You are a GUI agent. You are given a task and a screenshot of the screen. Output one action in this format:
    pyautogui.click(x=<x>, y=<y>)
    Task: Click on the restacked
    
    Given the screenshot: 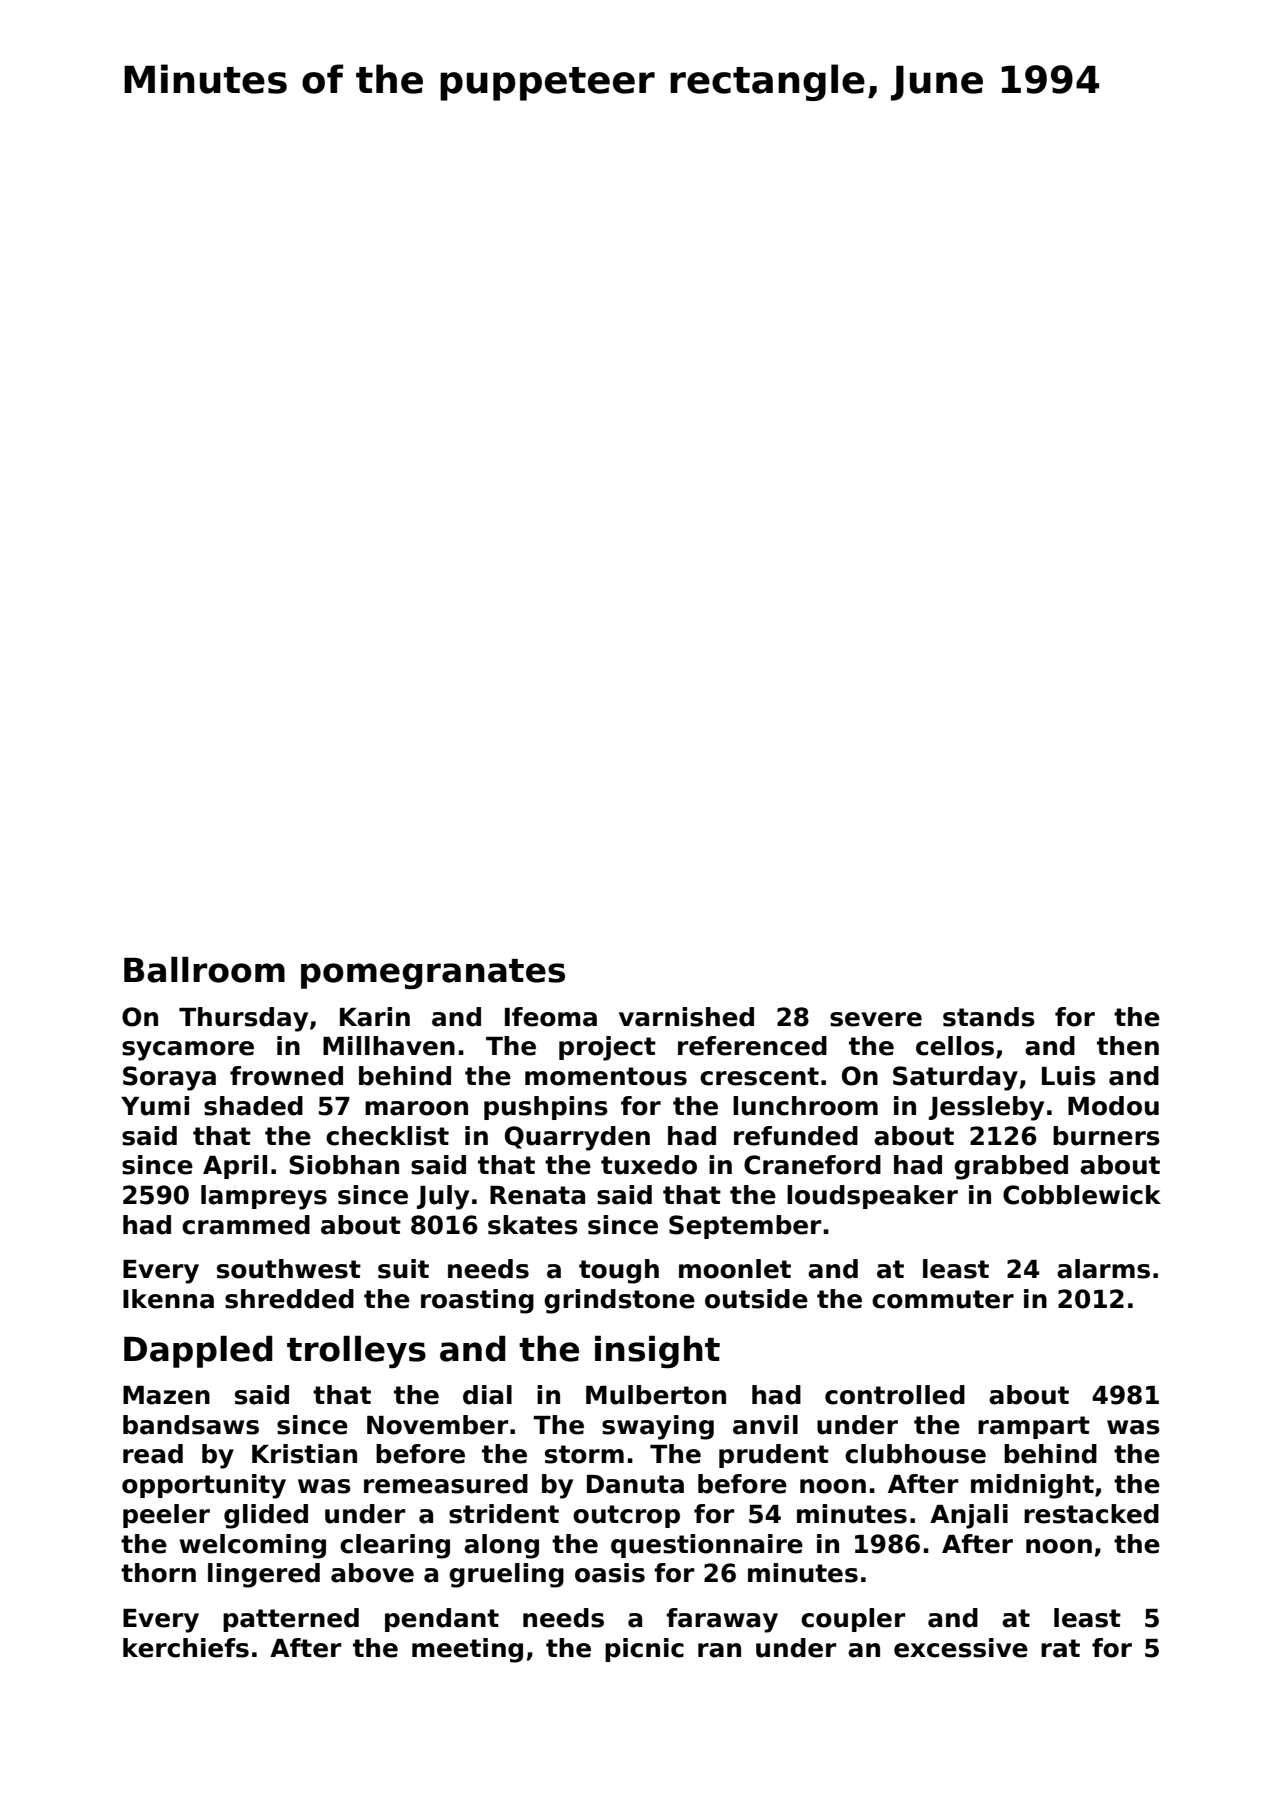 What is the action you would take?
    pyautogui.click(x=1091, y=1514)
